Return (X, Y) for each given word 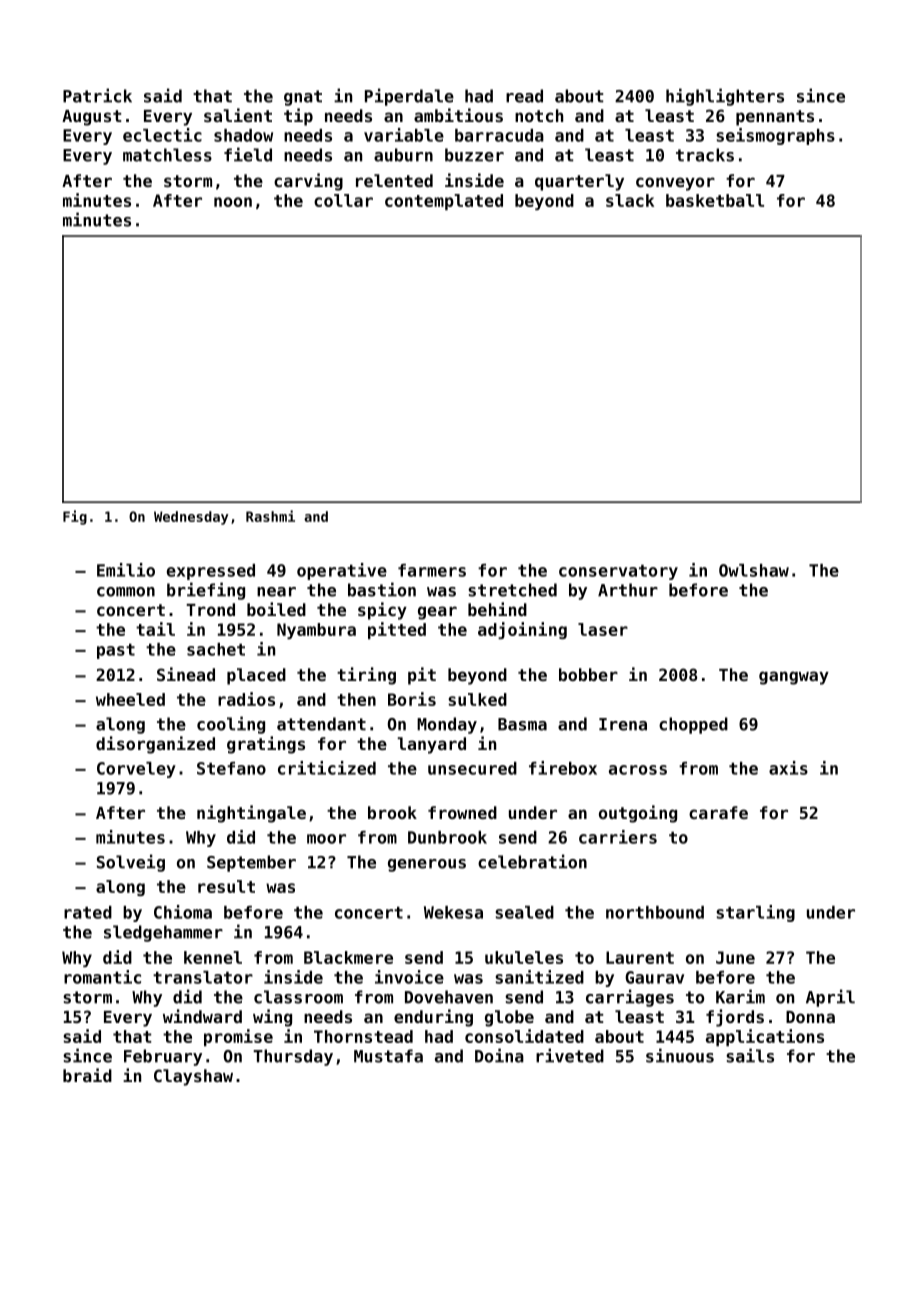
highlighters (725, 97)
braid (87, 1075)
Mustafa (388, 1056)
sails (750, 1055)
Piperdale (409, 97)
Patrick (97, 95)
